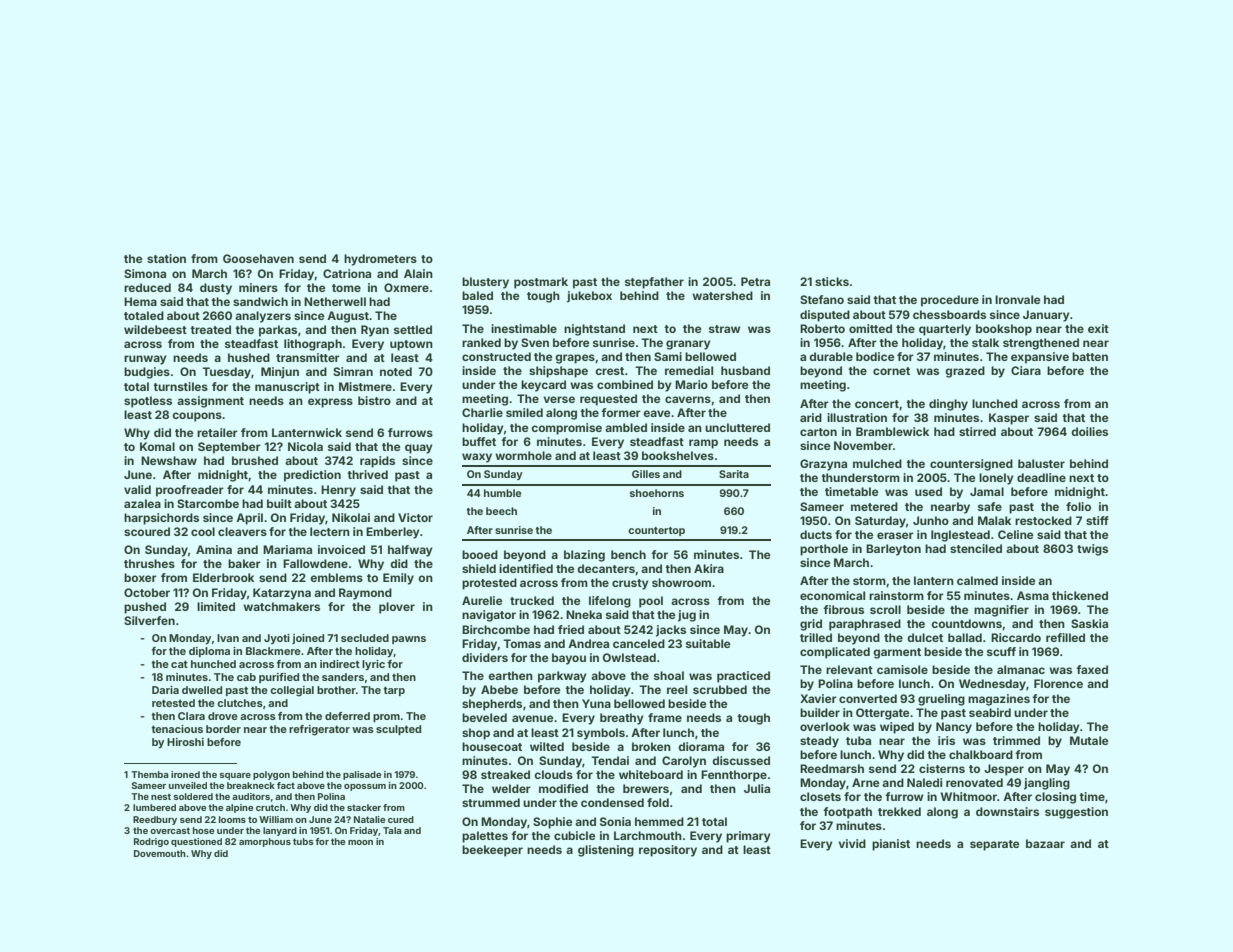 This page has height=952, width=1233. What do you see at coordinates (709, 568) in the page?
I see `Akira` at bounding box center [709, 568].
